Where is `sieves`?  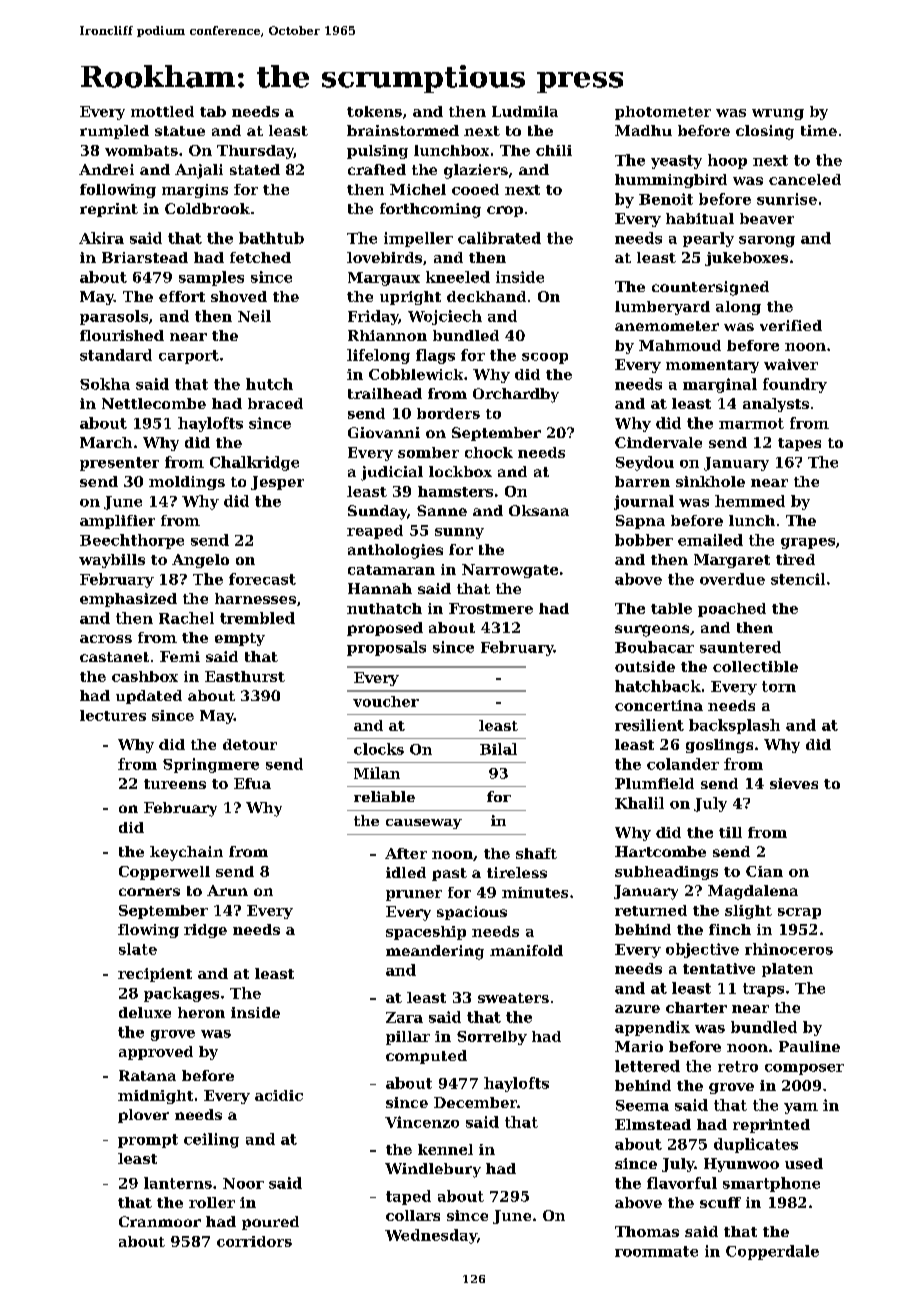
sieves is located at coordinates (794, 783).
